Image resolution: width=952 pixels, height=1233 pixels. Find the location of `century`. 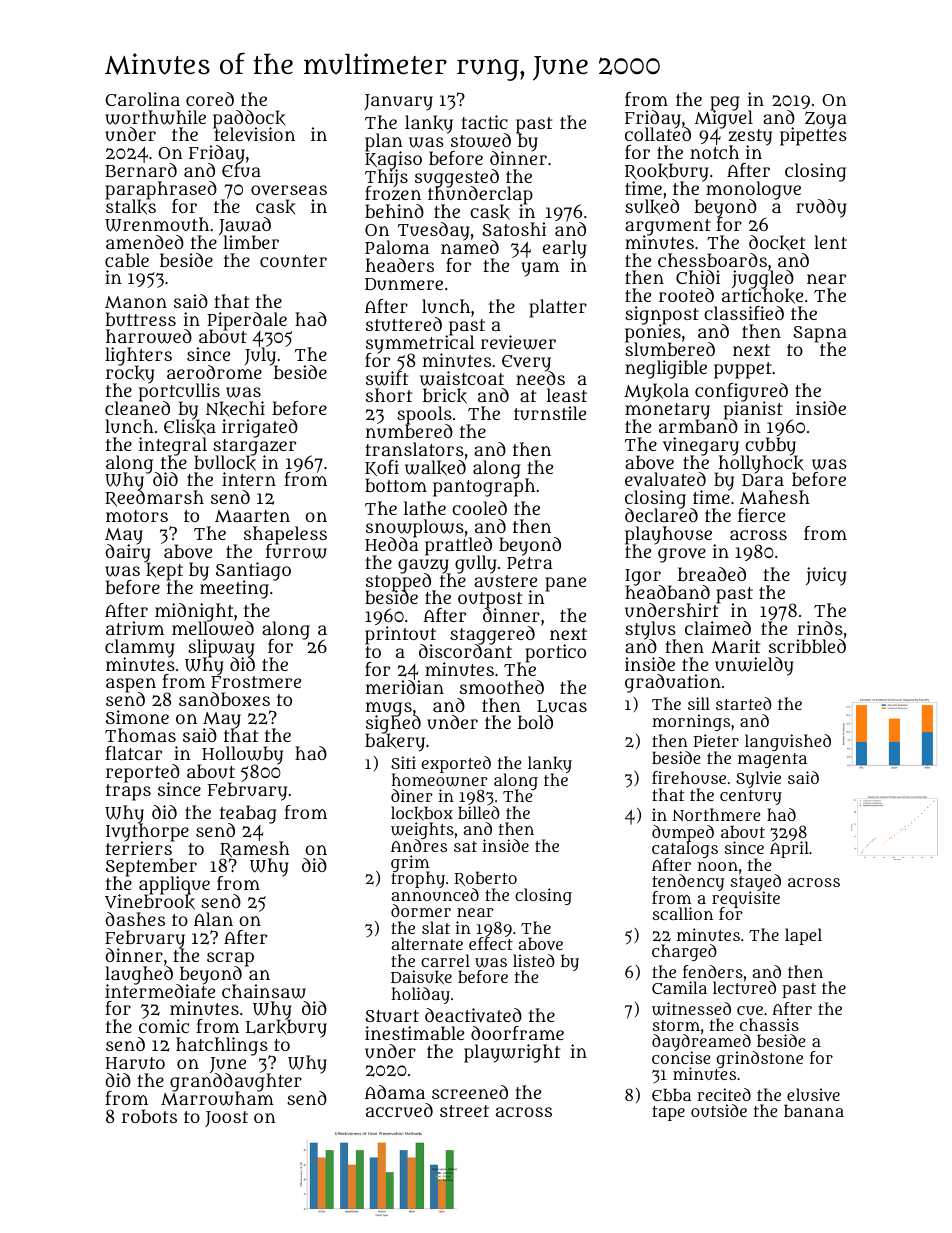

century is located at coordinates (751, 797).
